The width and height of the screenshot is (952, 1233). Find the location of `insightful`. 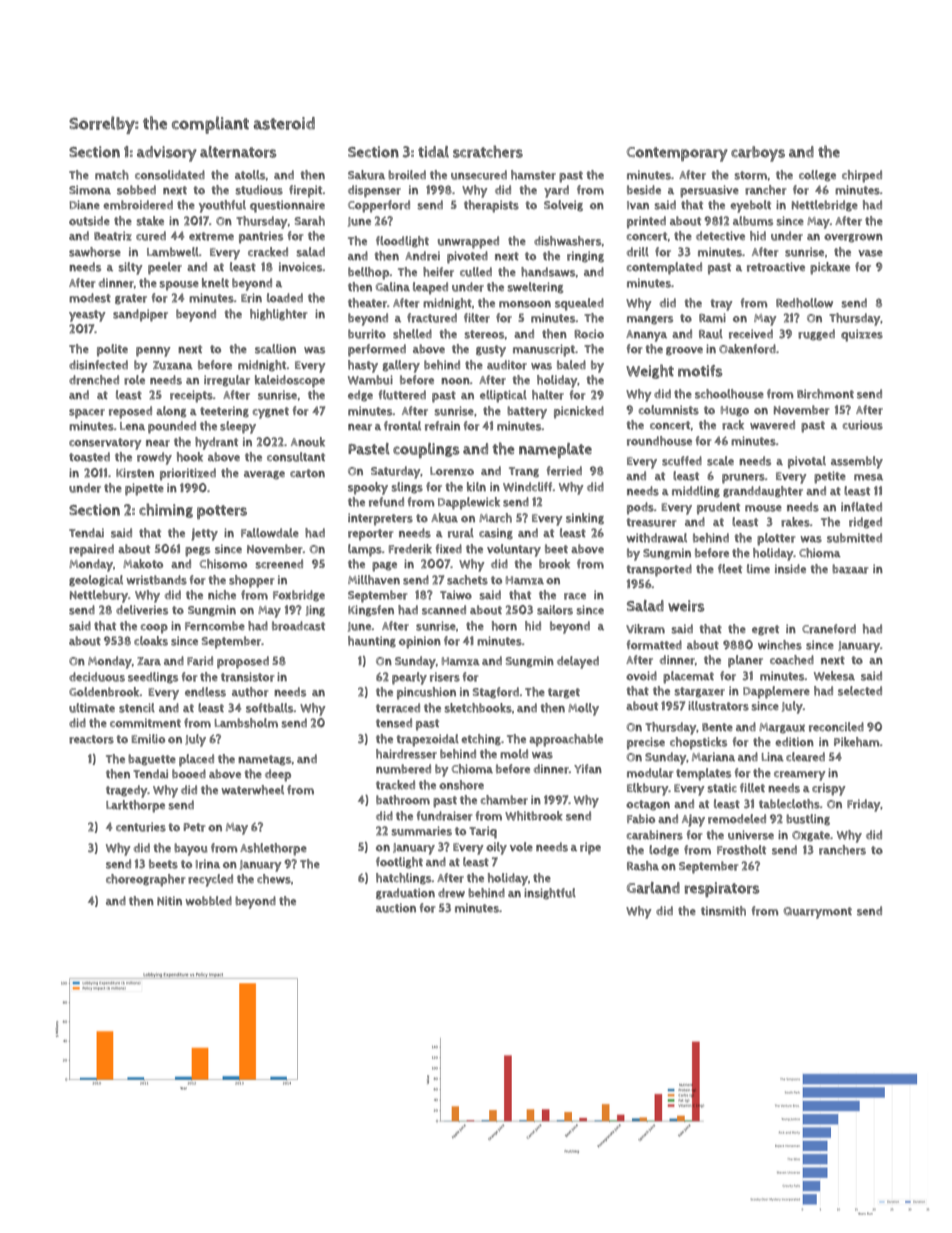

insightful is located at coordinates (550, 894).
